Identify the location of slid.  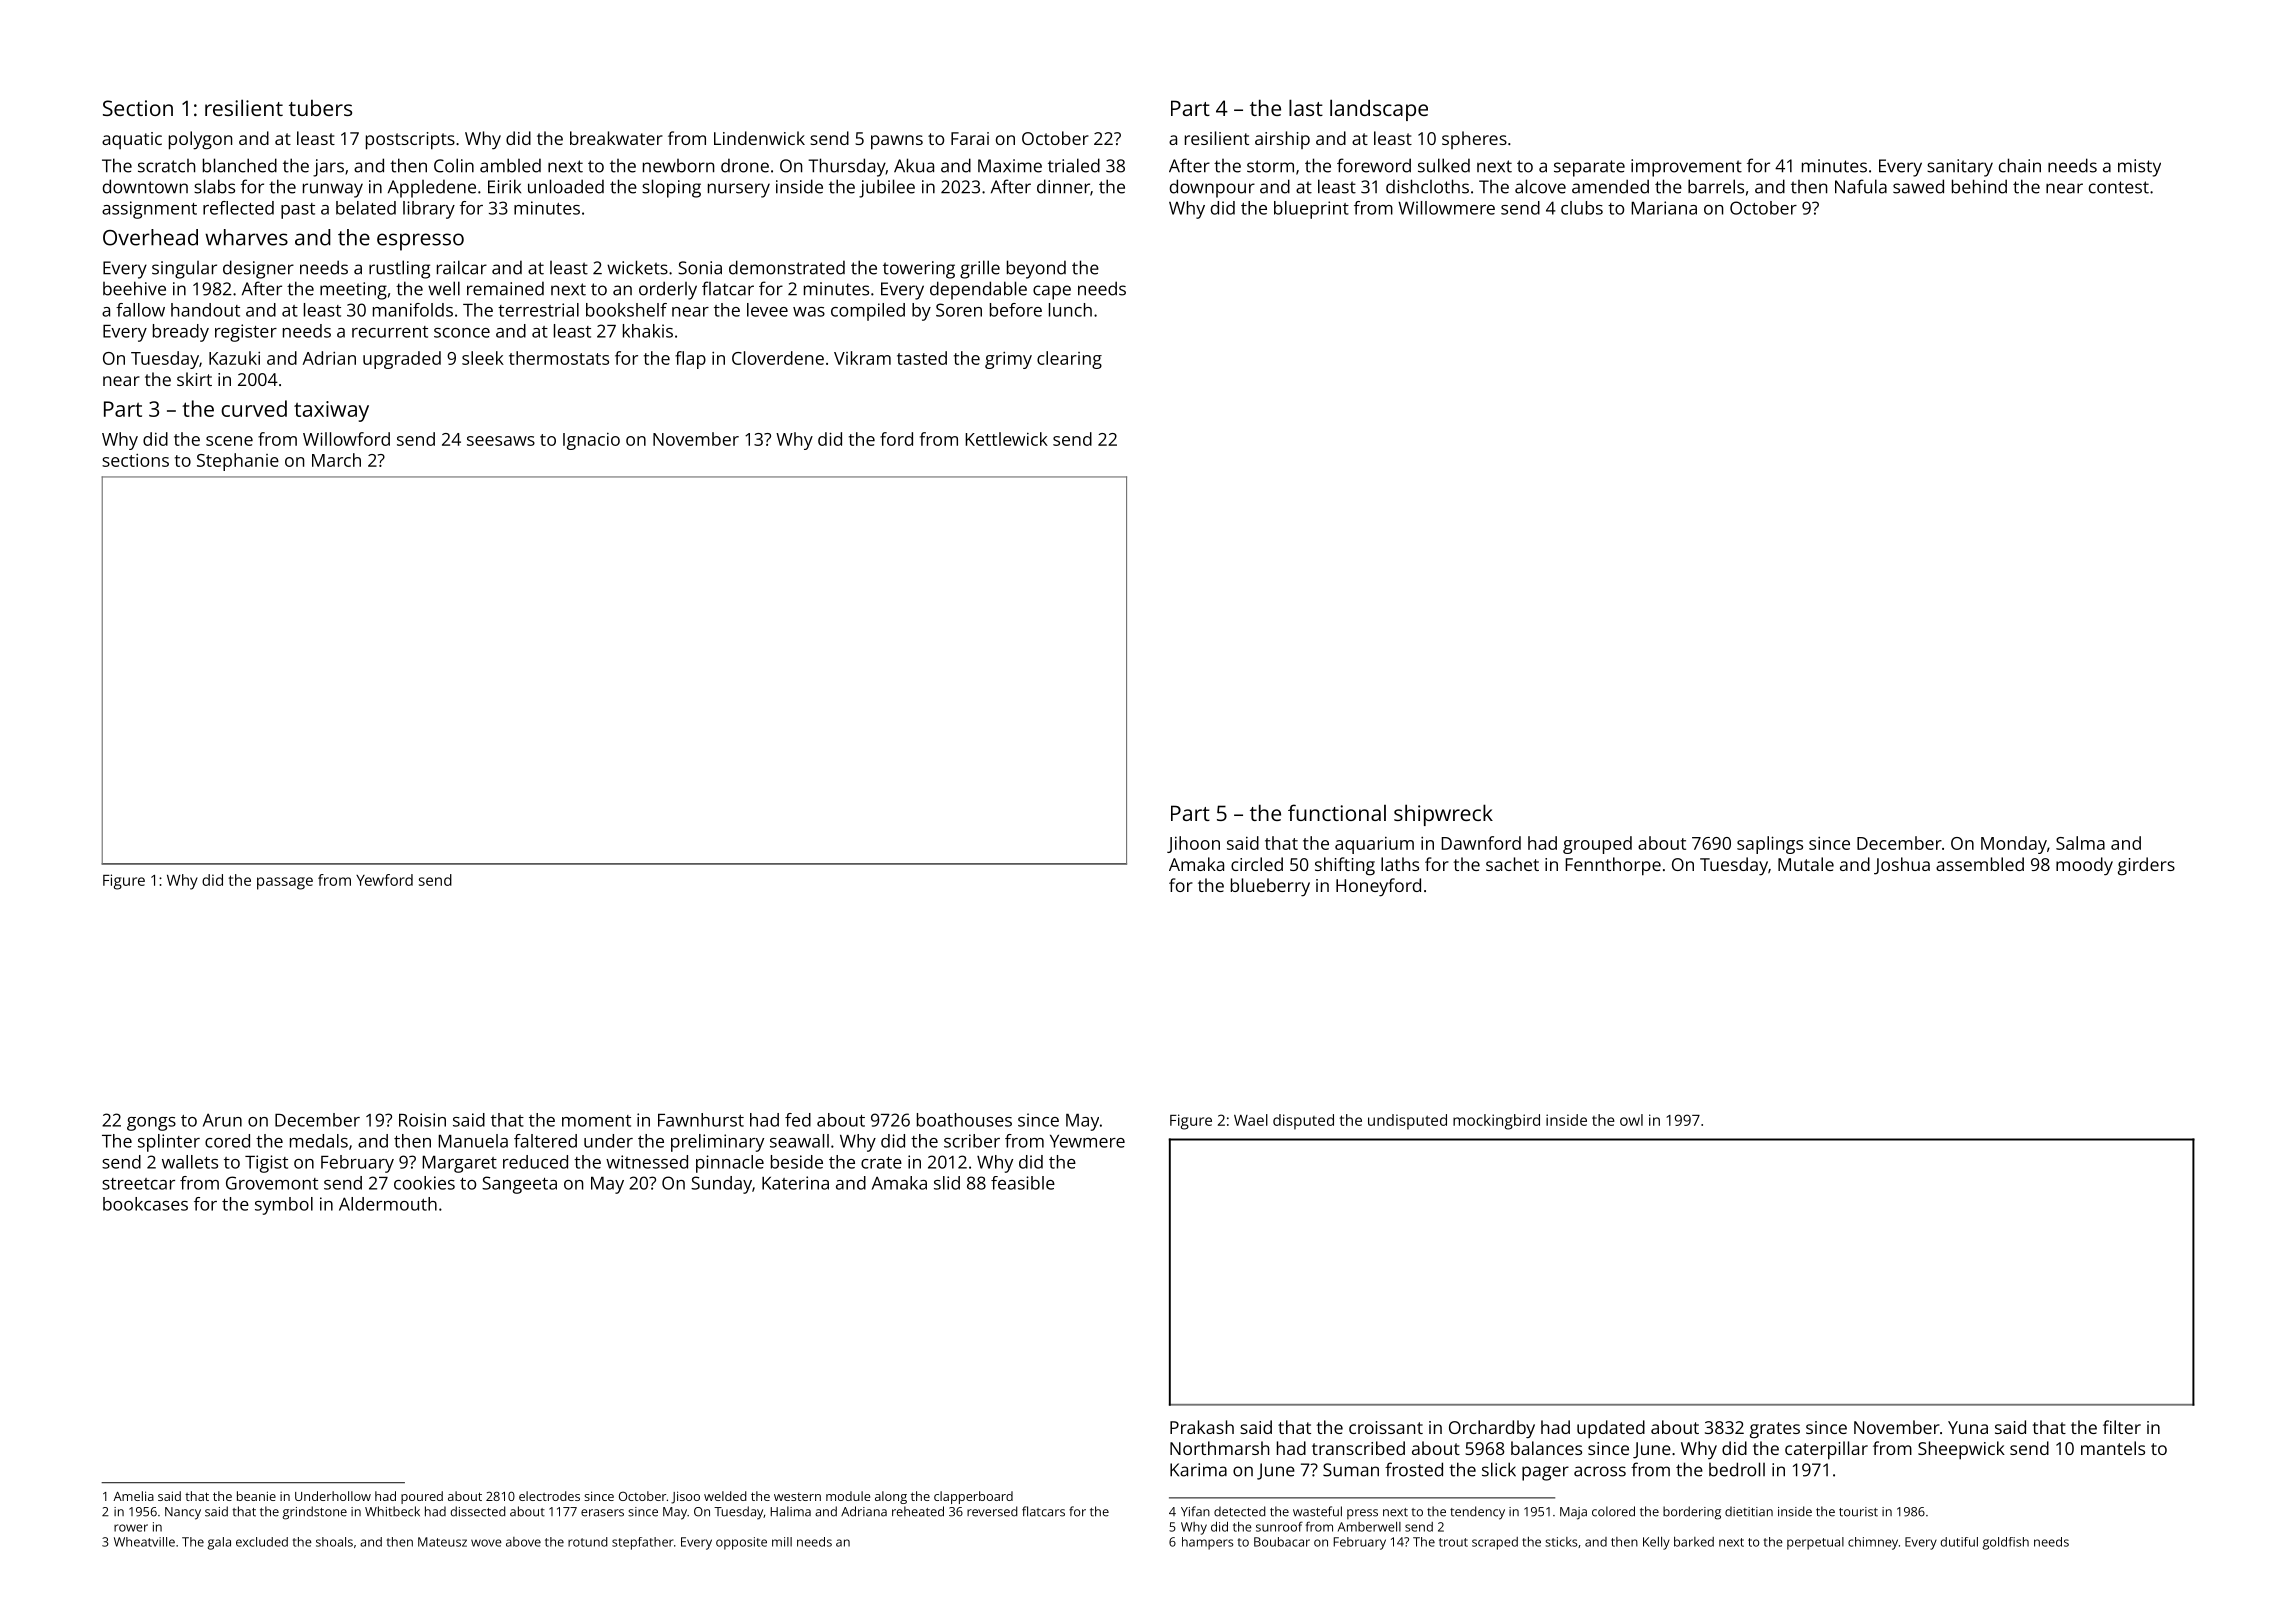
(947, 1183).
